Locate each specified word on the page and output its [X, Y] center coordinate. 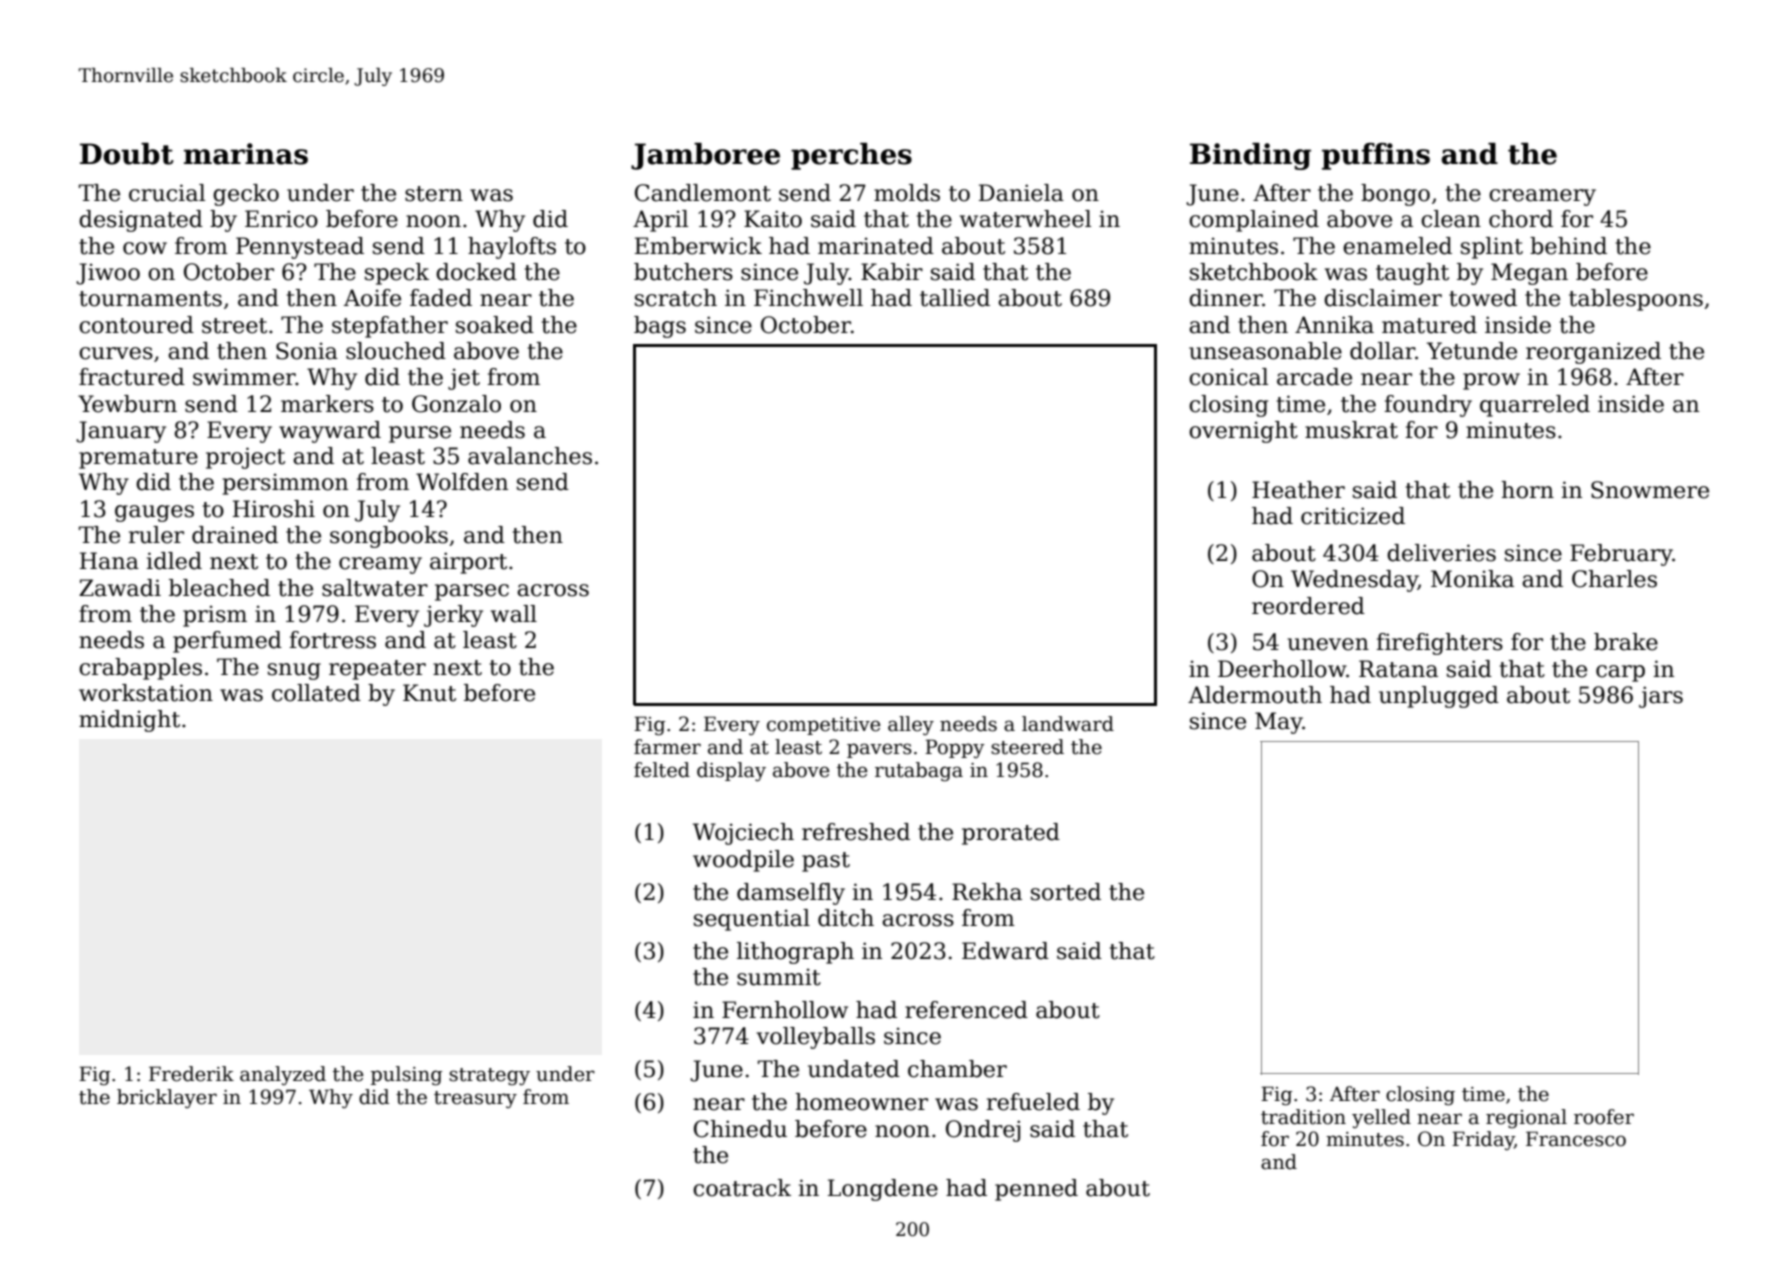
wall [514, 614]
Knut [429, 693]
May [1279, 723]
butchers [683, 272]
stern [434, 194]
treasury [475, 1099]
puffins [1376, 156]
